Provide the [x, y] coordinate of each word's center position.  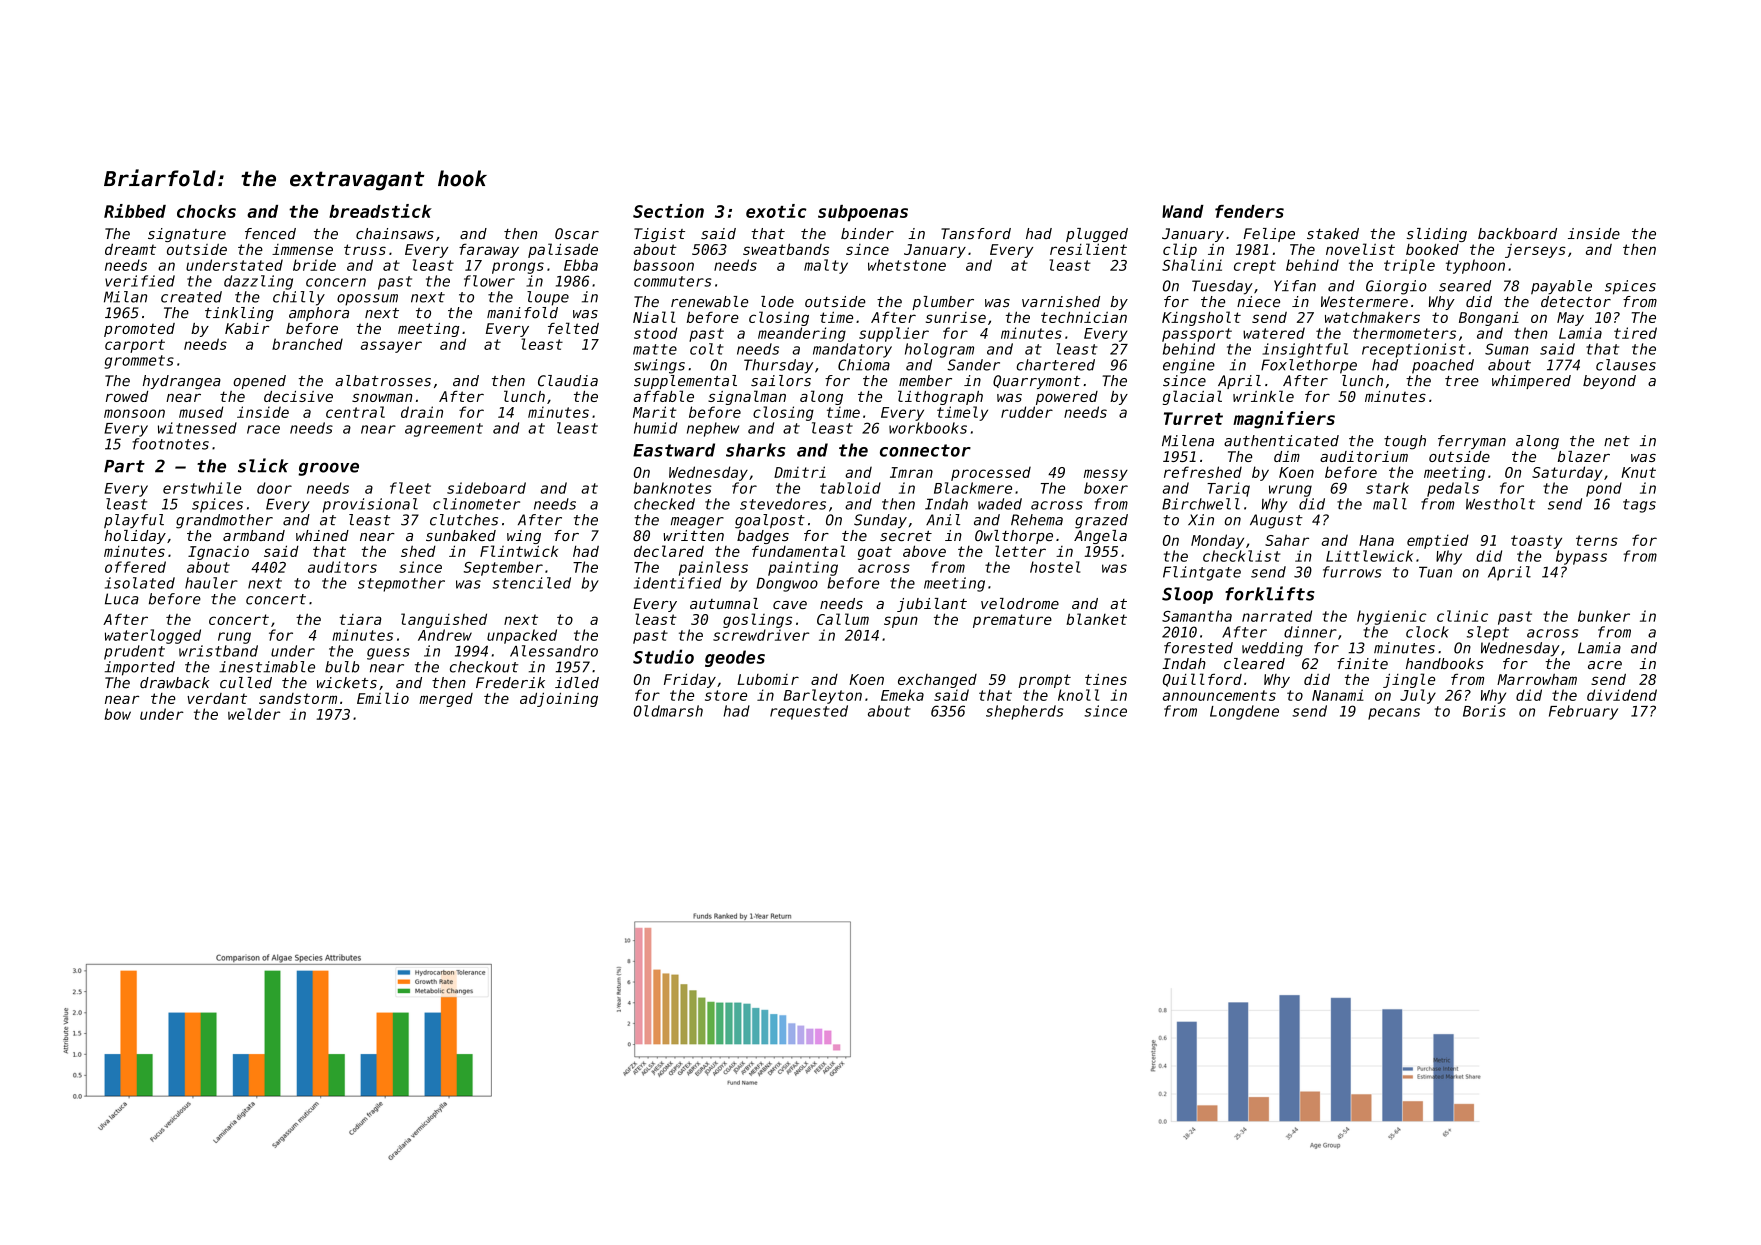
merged [446, 700]
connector [925, 450]
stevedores [783, 504]
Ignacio [218, 553]
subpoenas [863, 213]
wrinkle [1263, 396]
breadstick [380, 211]
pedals [1453, 489]
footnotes [170, 444]
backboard [1517, 234]
